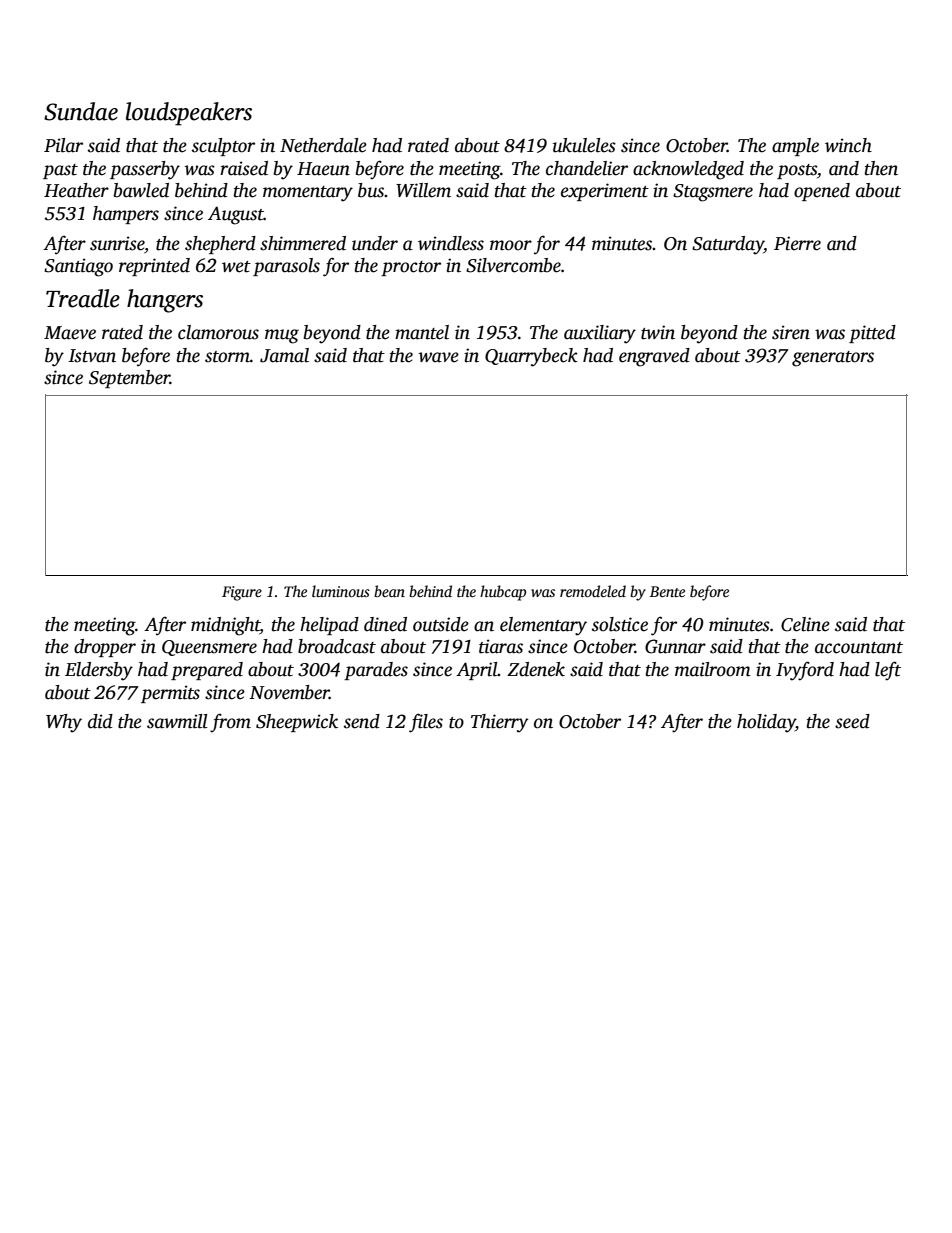  Describe the element at coordinates (189, 114) in the image. I see `loudspeakers` at that location.
